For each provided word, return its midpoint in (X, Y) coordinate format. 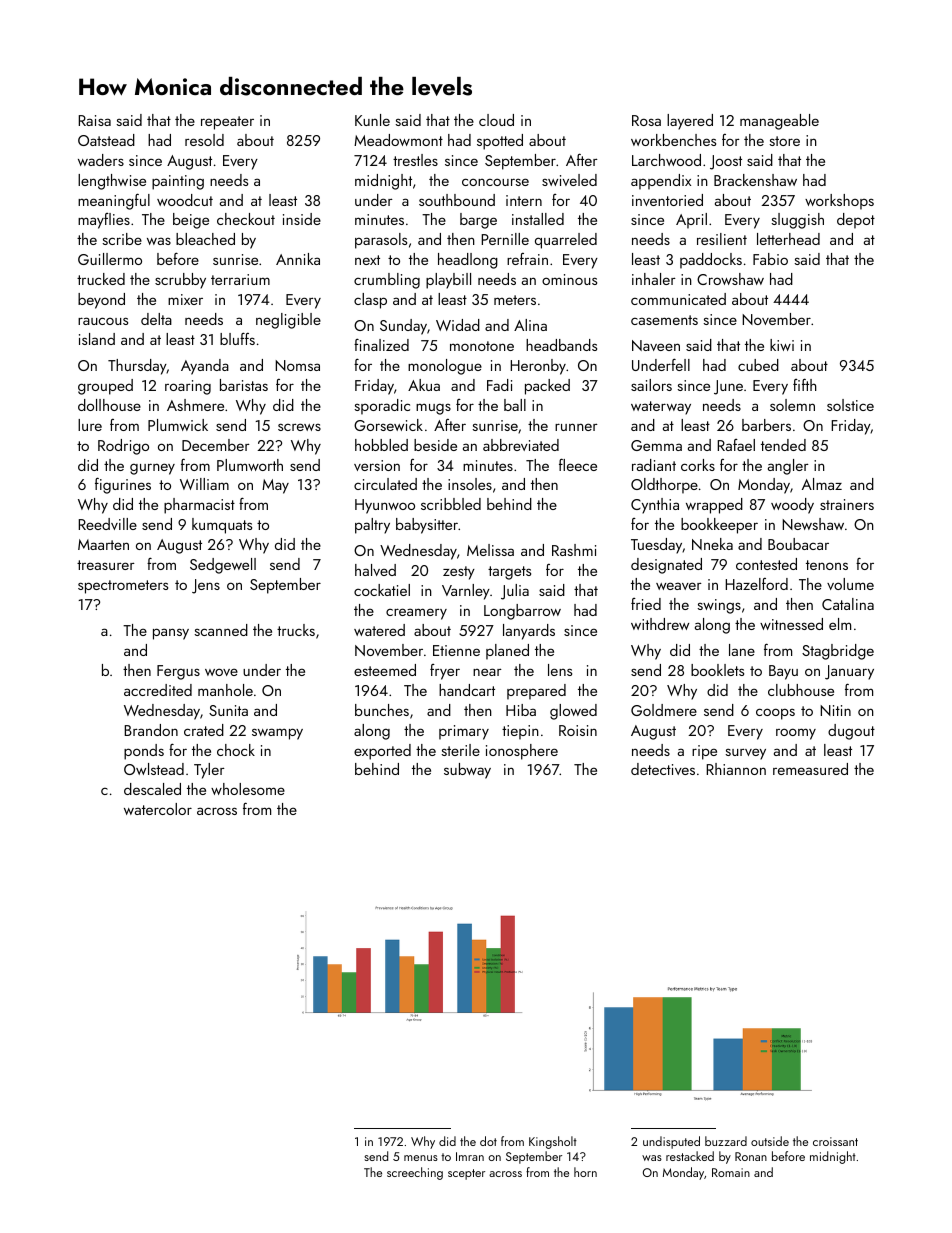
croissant (835, 1141)
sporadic (382, 407)
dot (488, 1141)
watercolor (158, 809)
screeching (415, 1173)
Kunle (372, 120)
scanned (221, 630)
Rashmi (574, 550)
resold (204, 140)
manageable (779, 122)
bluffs (237, 338)
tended (783, 445)
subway (467, 771)
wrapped (714, 506)
